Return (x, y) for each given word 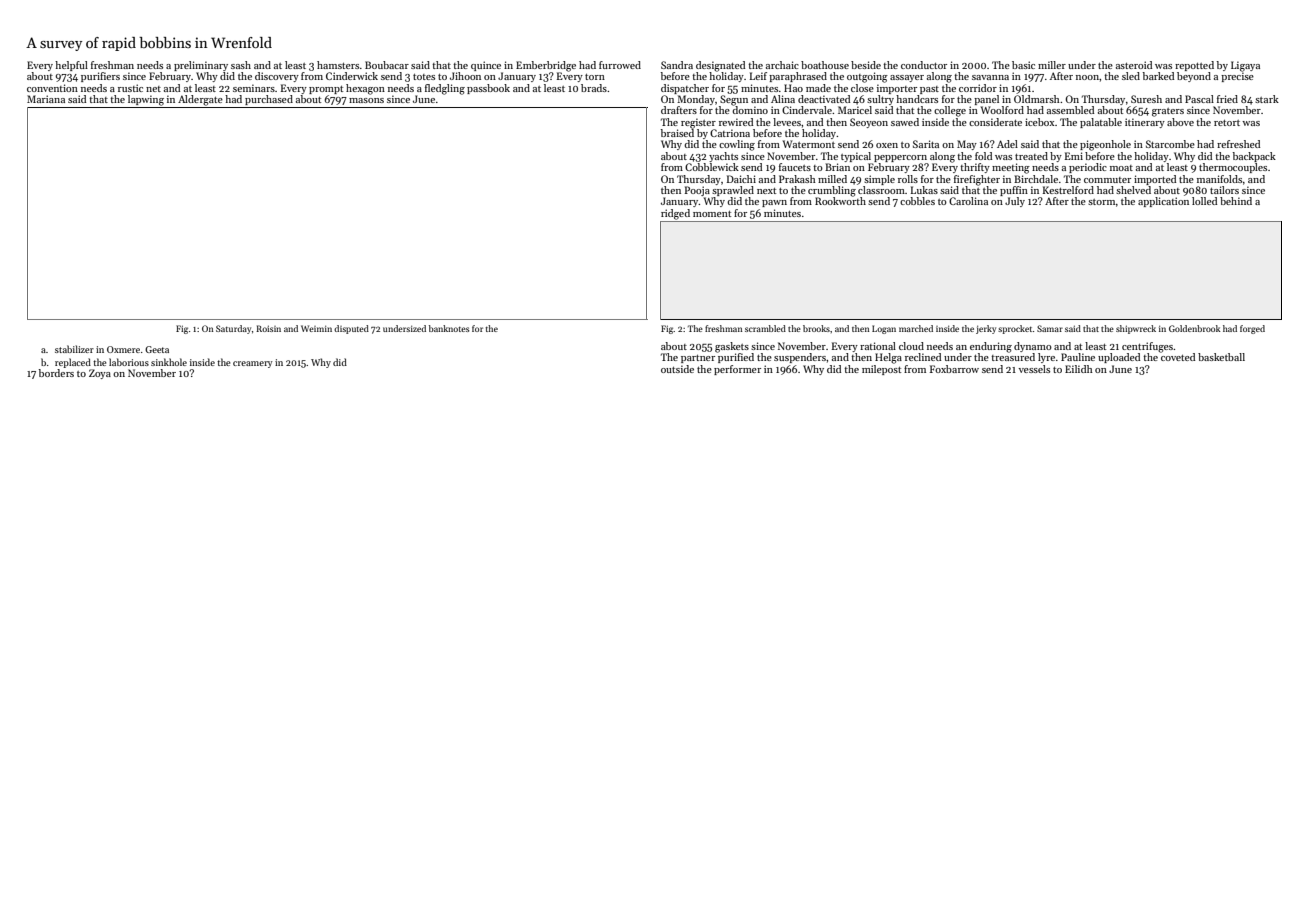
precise (1237, 77)
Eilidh (1079, 369)
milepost (881, 370)
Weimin (316, 328)
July (1015, 202)
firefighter (977, 180)
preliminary (201, 66)
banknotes (449, 328)
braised (677, 133)
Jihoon (465, 76)
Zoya (100, 374)
